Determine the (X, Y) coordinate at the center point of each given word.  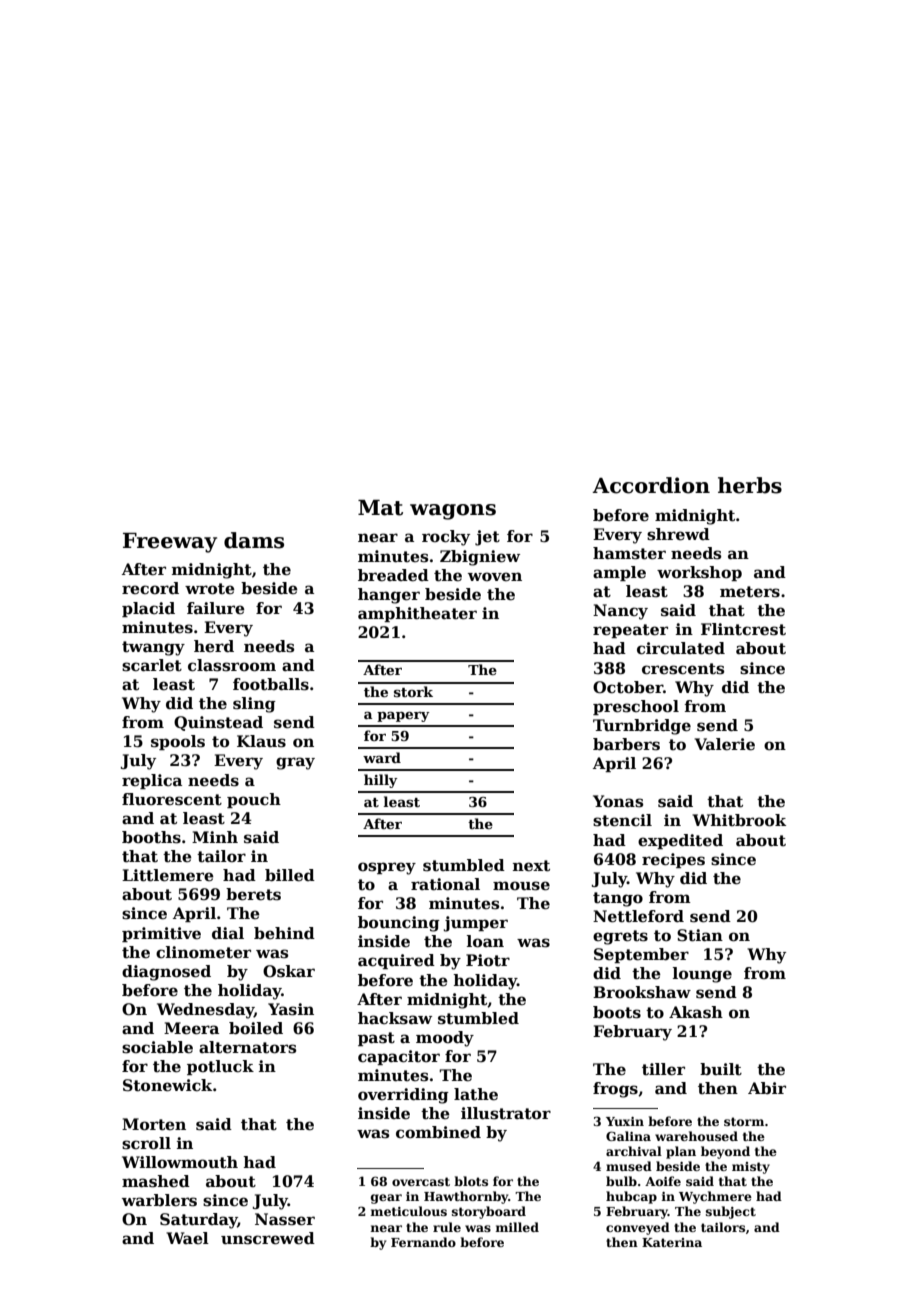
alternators (247, 1047)
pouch (254, 800)
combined (438, 1132)
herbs (750, 485)
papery (403, 717)
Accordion (651, 485)
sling (254, 705)
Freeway (170, 543)
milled (517, 1227)
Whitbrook (739, 820)
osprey (387, 868)
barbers (626, 744)
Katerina (672, 1242)
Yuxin (625, 1121)
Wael (187, 1238)
